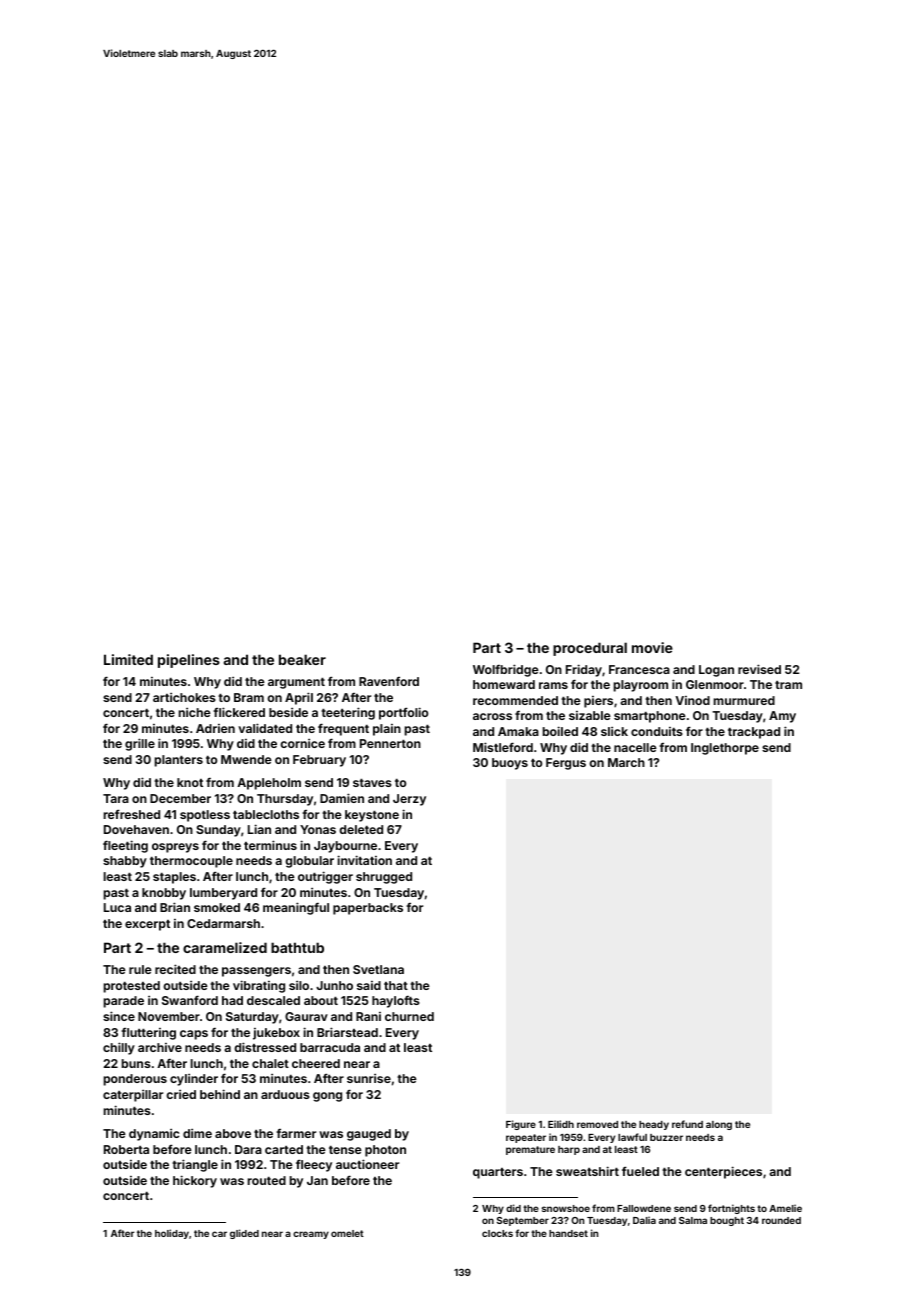  I want to click on Svetlana, so click(378, 969).
